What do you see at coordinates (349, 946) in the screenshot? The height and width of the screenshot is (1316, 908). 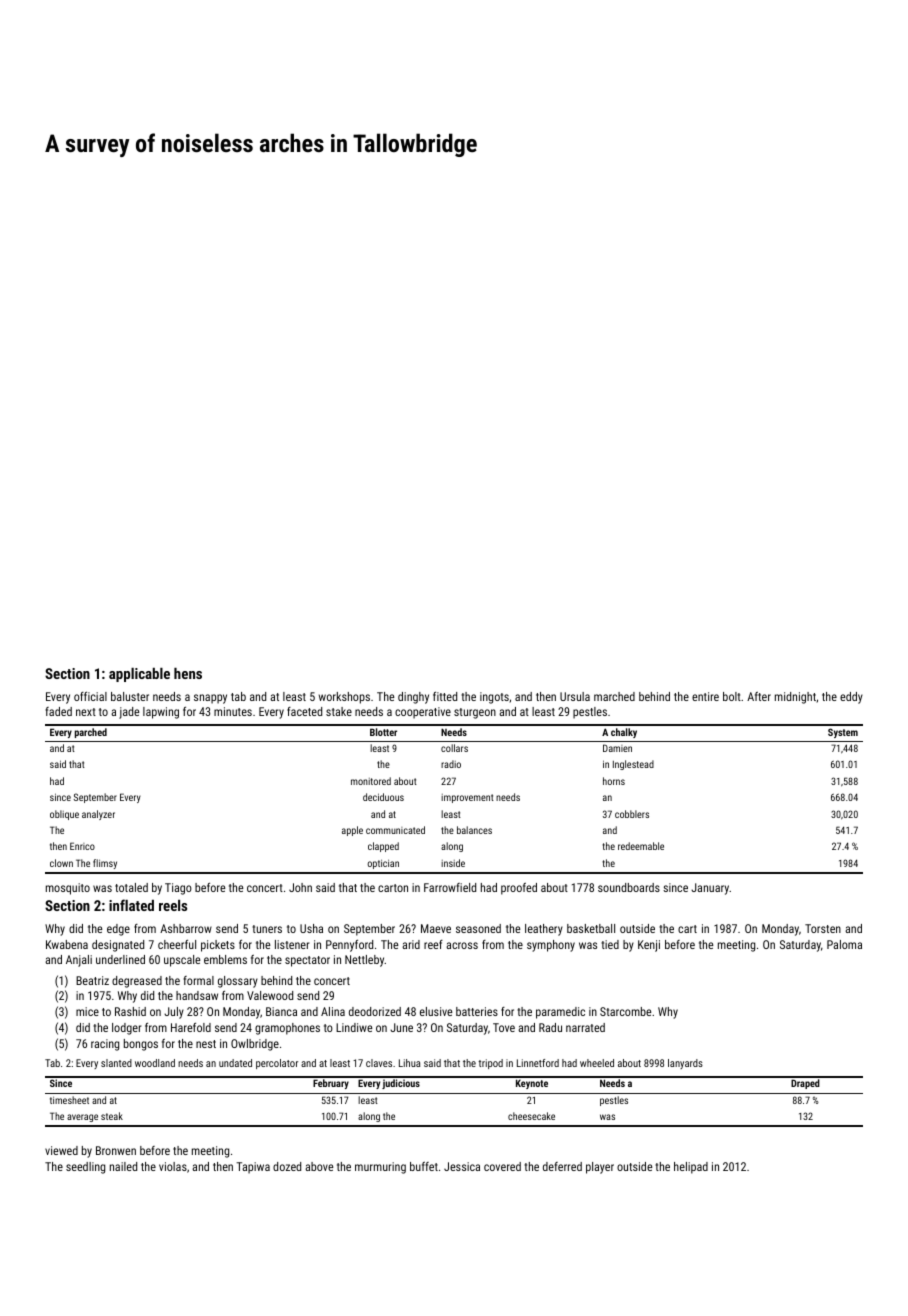 I see `Pennyford` at bounding box center [349, 946].
